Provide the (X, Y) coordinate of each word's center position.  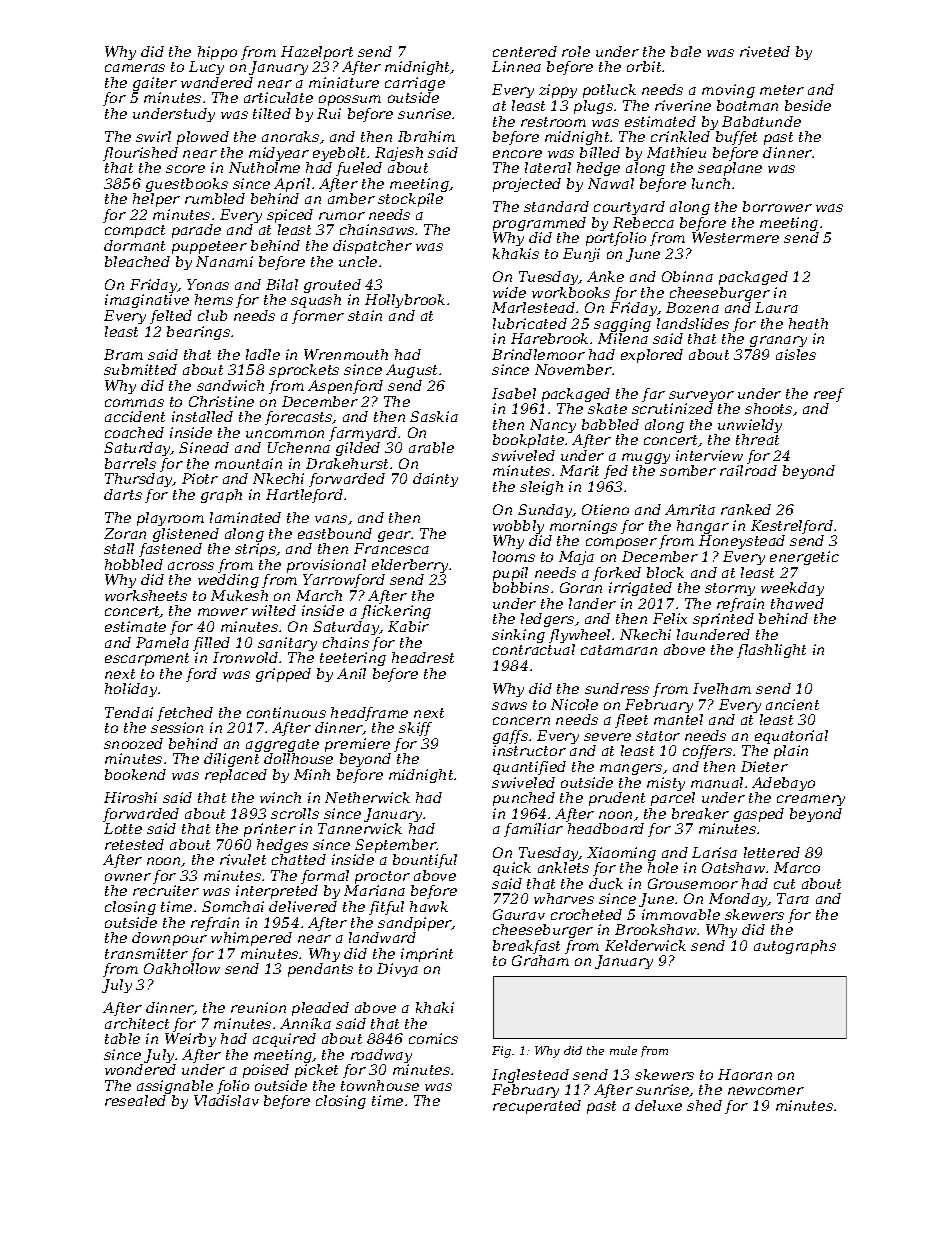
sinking (518, 636)
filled (211, 644)
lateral (548, 167)
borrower (777, 206)
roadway (381, 1056)
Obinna (687, 276)
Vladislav (226, 1100)
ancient (792, 704)
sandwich (230, 385)
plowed (203, 138)
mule (623, 1050)
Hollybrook (405, 301)
